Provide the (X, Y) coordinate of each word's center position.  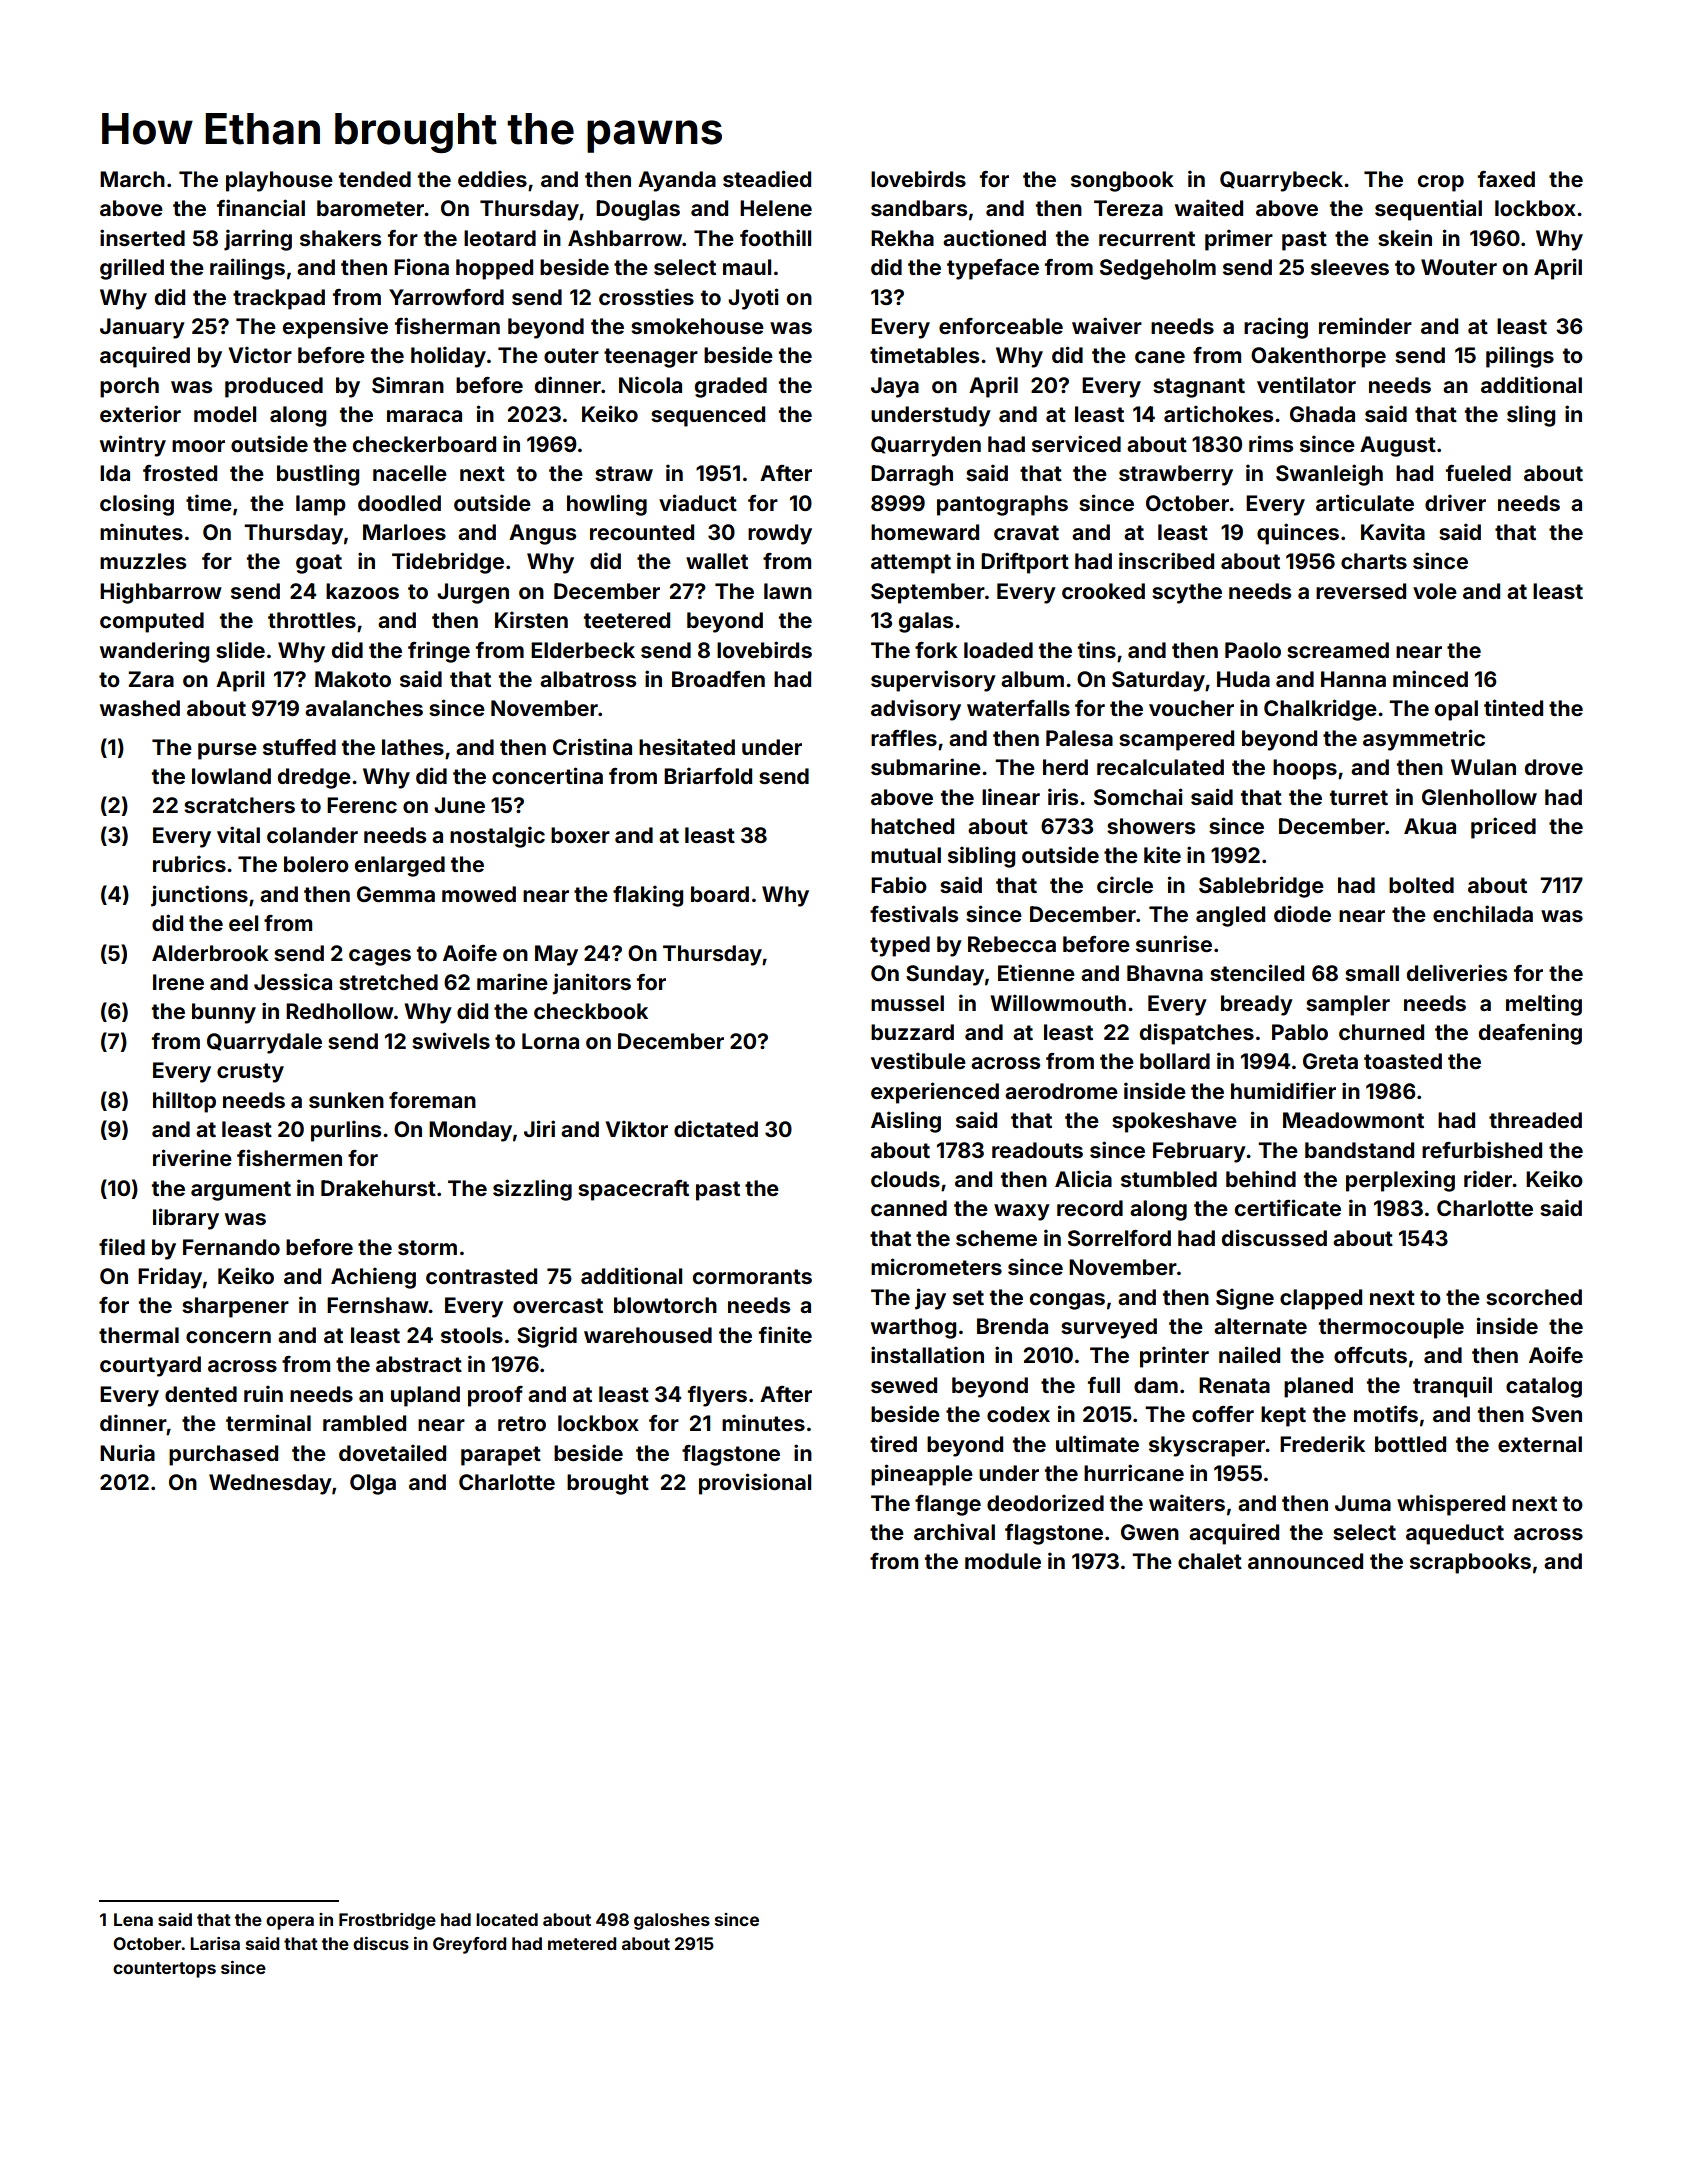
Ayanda (677, 181)
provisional (755, 1484)
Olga (373, 1484)
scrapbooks (1470, 1563)
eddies (492, 178)
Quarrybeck (1281, 181)
